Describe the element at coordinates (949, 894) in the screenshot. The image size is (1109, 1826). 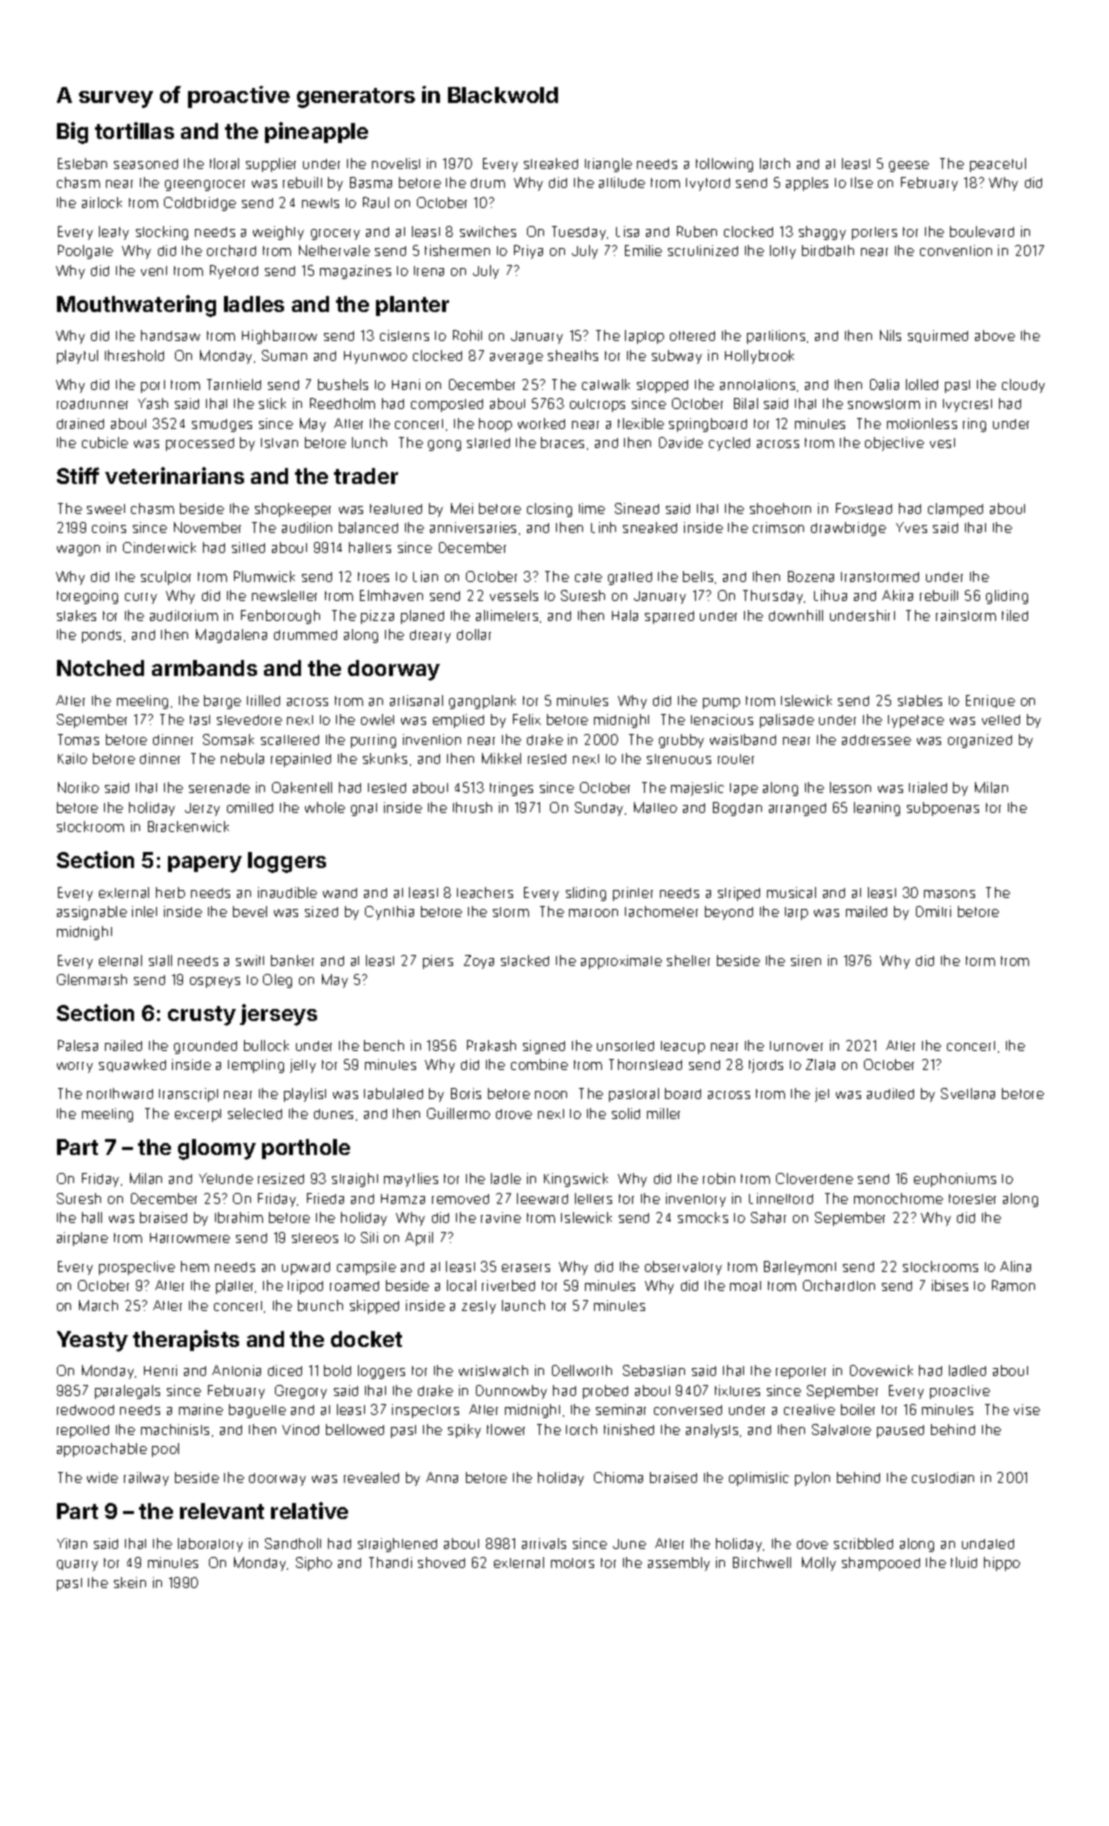
I see `masons` at that location.
